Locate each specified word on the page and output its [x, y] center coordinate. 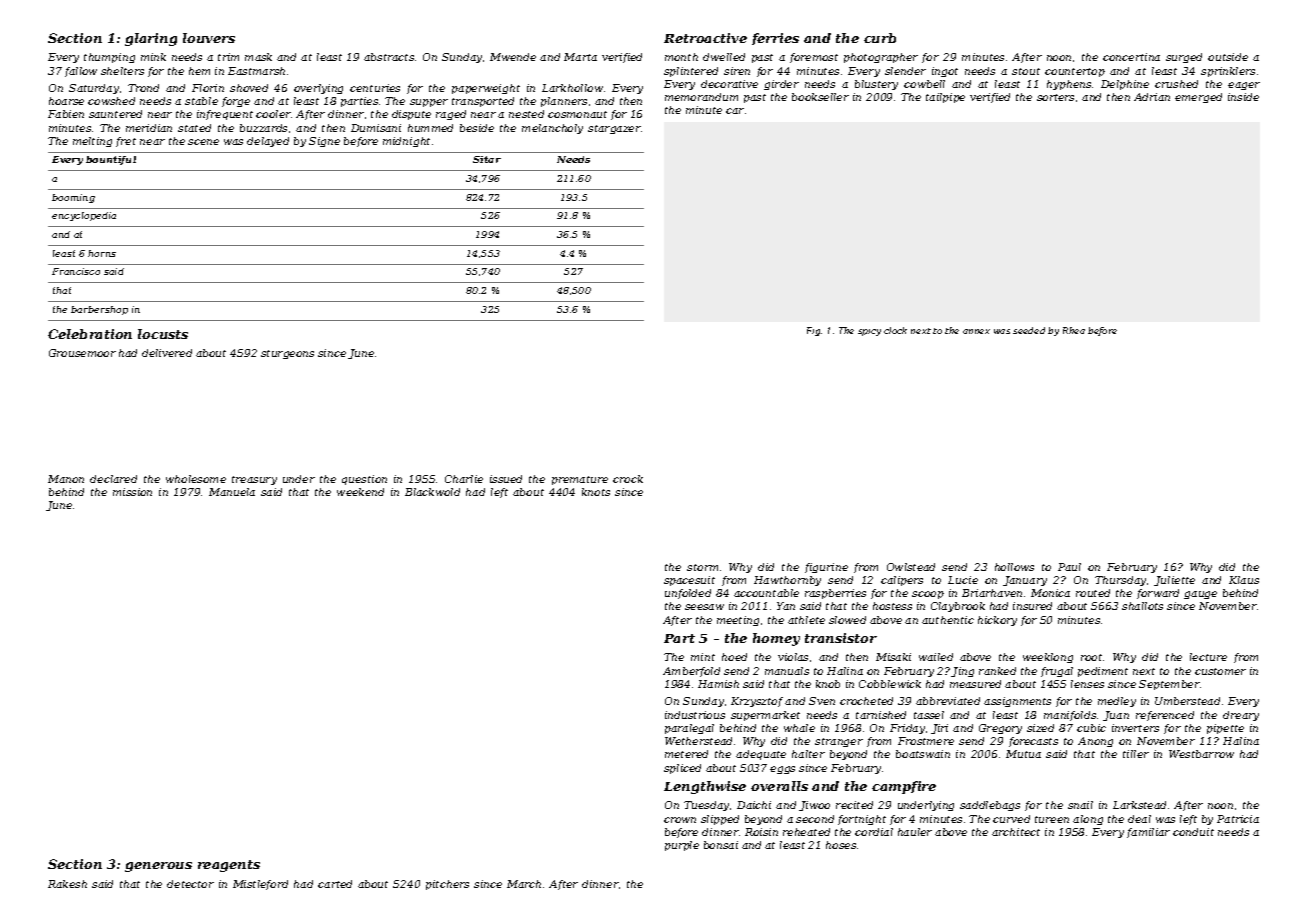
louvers [209, 38]
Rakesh [67, 884]
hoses [841, 845]
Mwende [513, 57]
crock [628, 479]
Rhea [1074, 330]
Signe [324, 142]
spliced [682, 769]
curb [880, 38]
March [524, 884]
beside [477, 128]
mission [132, 492]
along [1088, 820]
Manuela [232, 492]
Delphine [1125, 85]
